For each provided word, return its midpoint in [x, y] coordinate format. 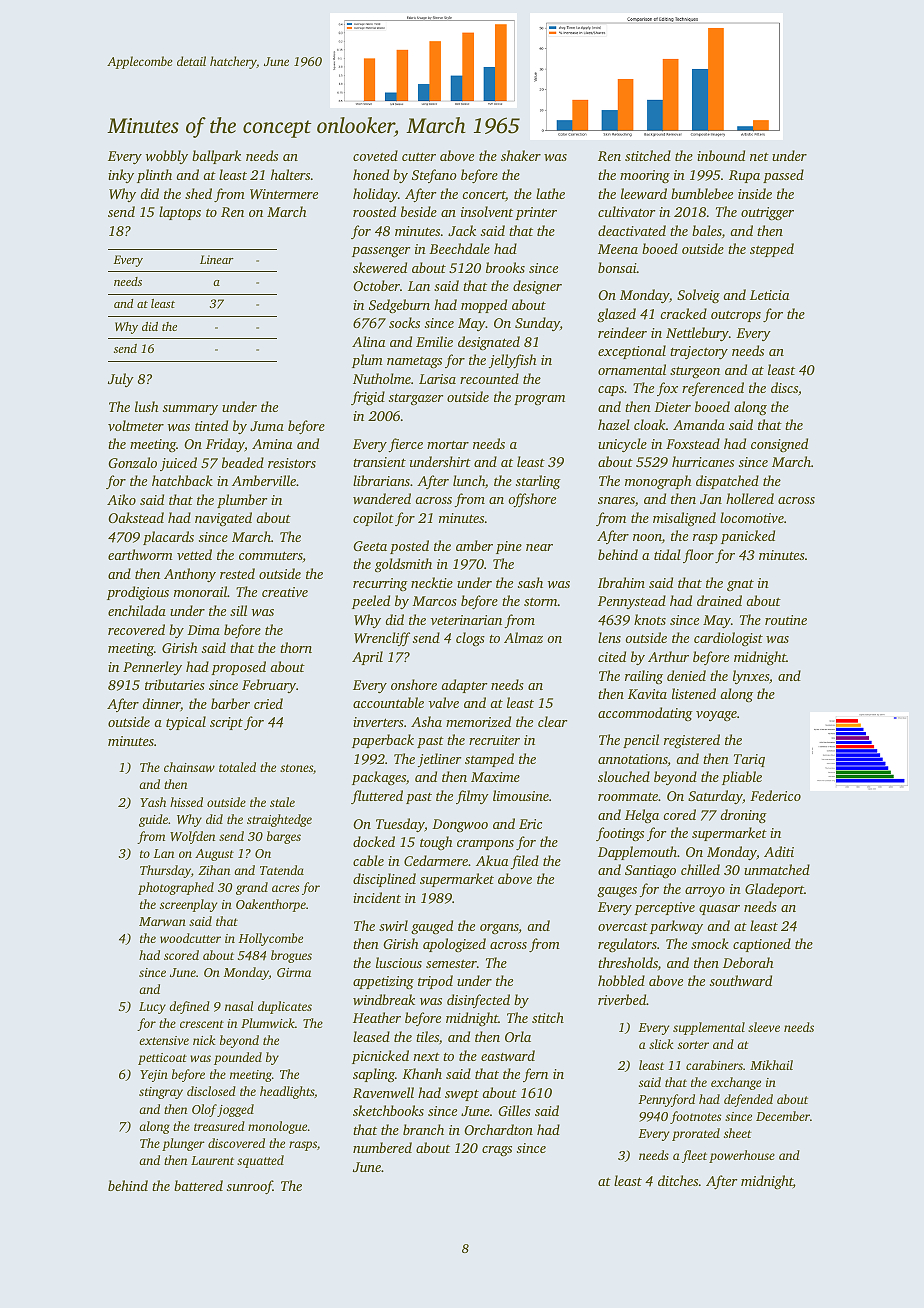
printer [536, 213]
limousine [521, 795]
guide [153, 820]
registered [692, 741]
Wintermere [284, 194]
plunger [183, 1144]
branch [423, 1129]
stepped [772, 250]
